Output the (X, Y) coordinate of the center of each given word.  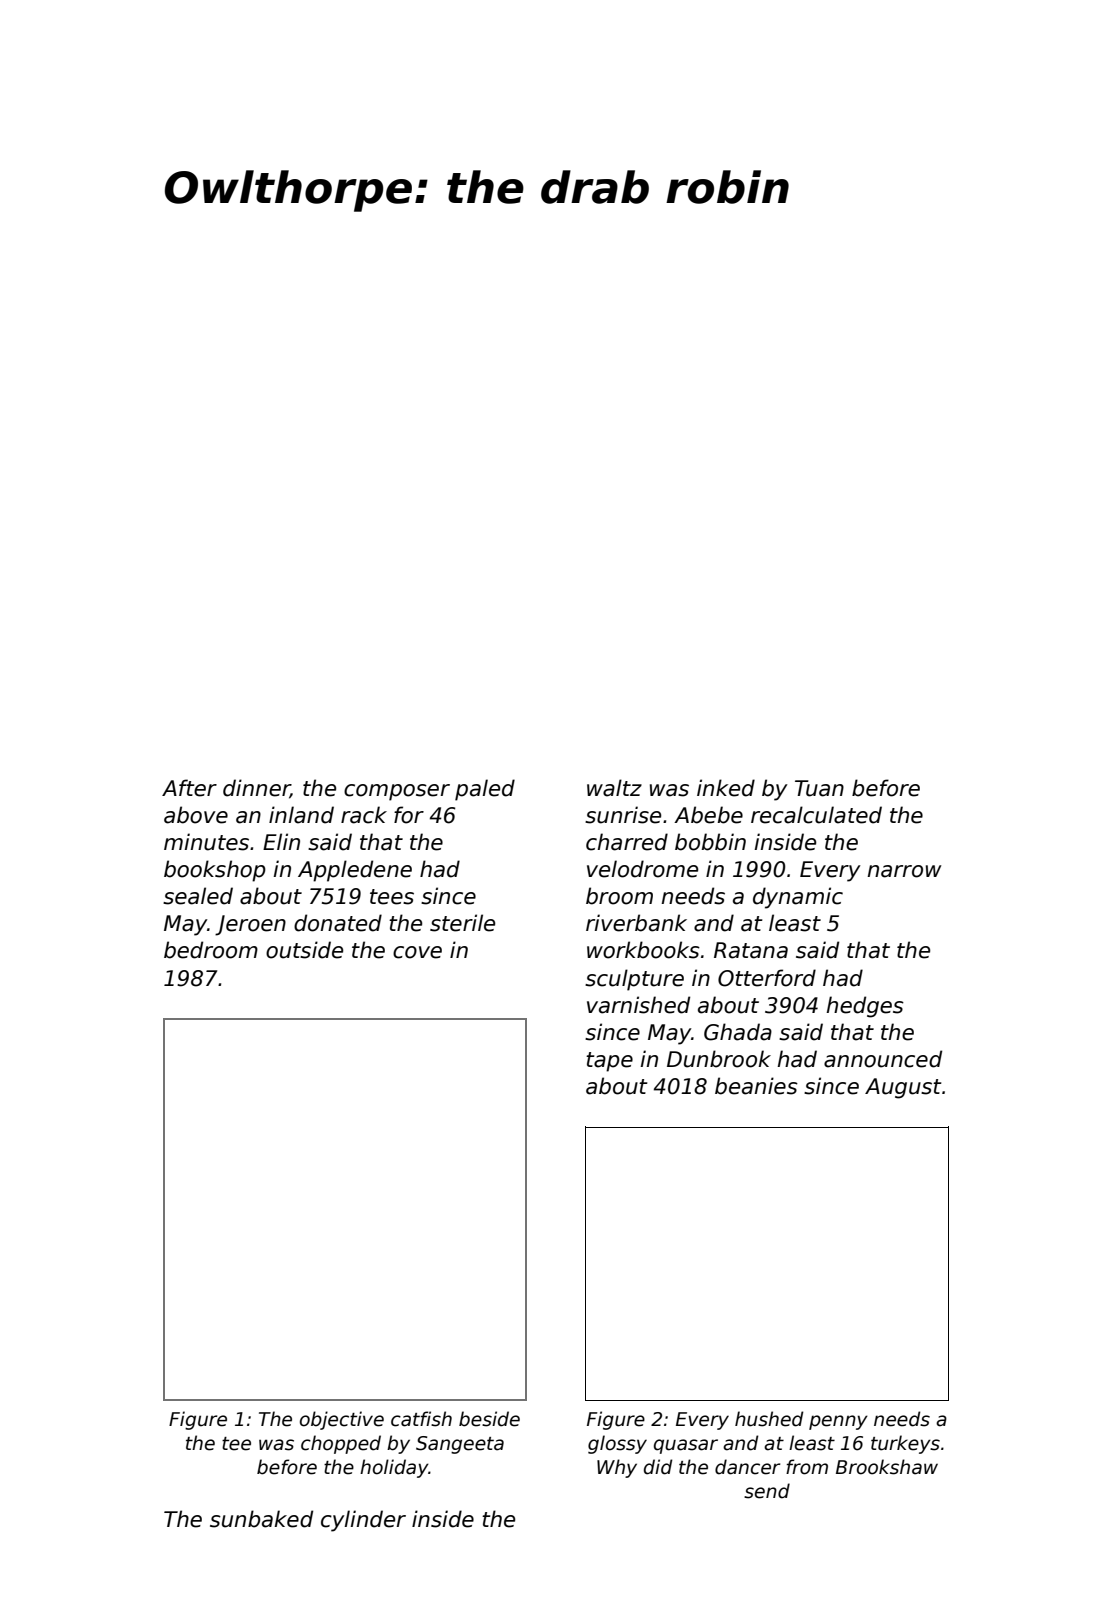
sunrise (623, 815)
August (903, 1088)
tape (609, 1062)
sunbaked (261, 1519)
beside (489, 1419)
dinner (256, 789)
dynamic (798, 898)
